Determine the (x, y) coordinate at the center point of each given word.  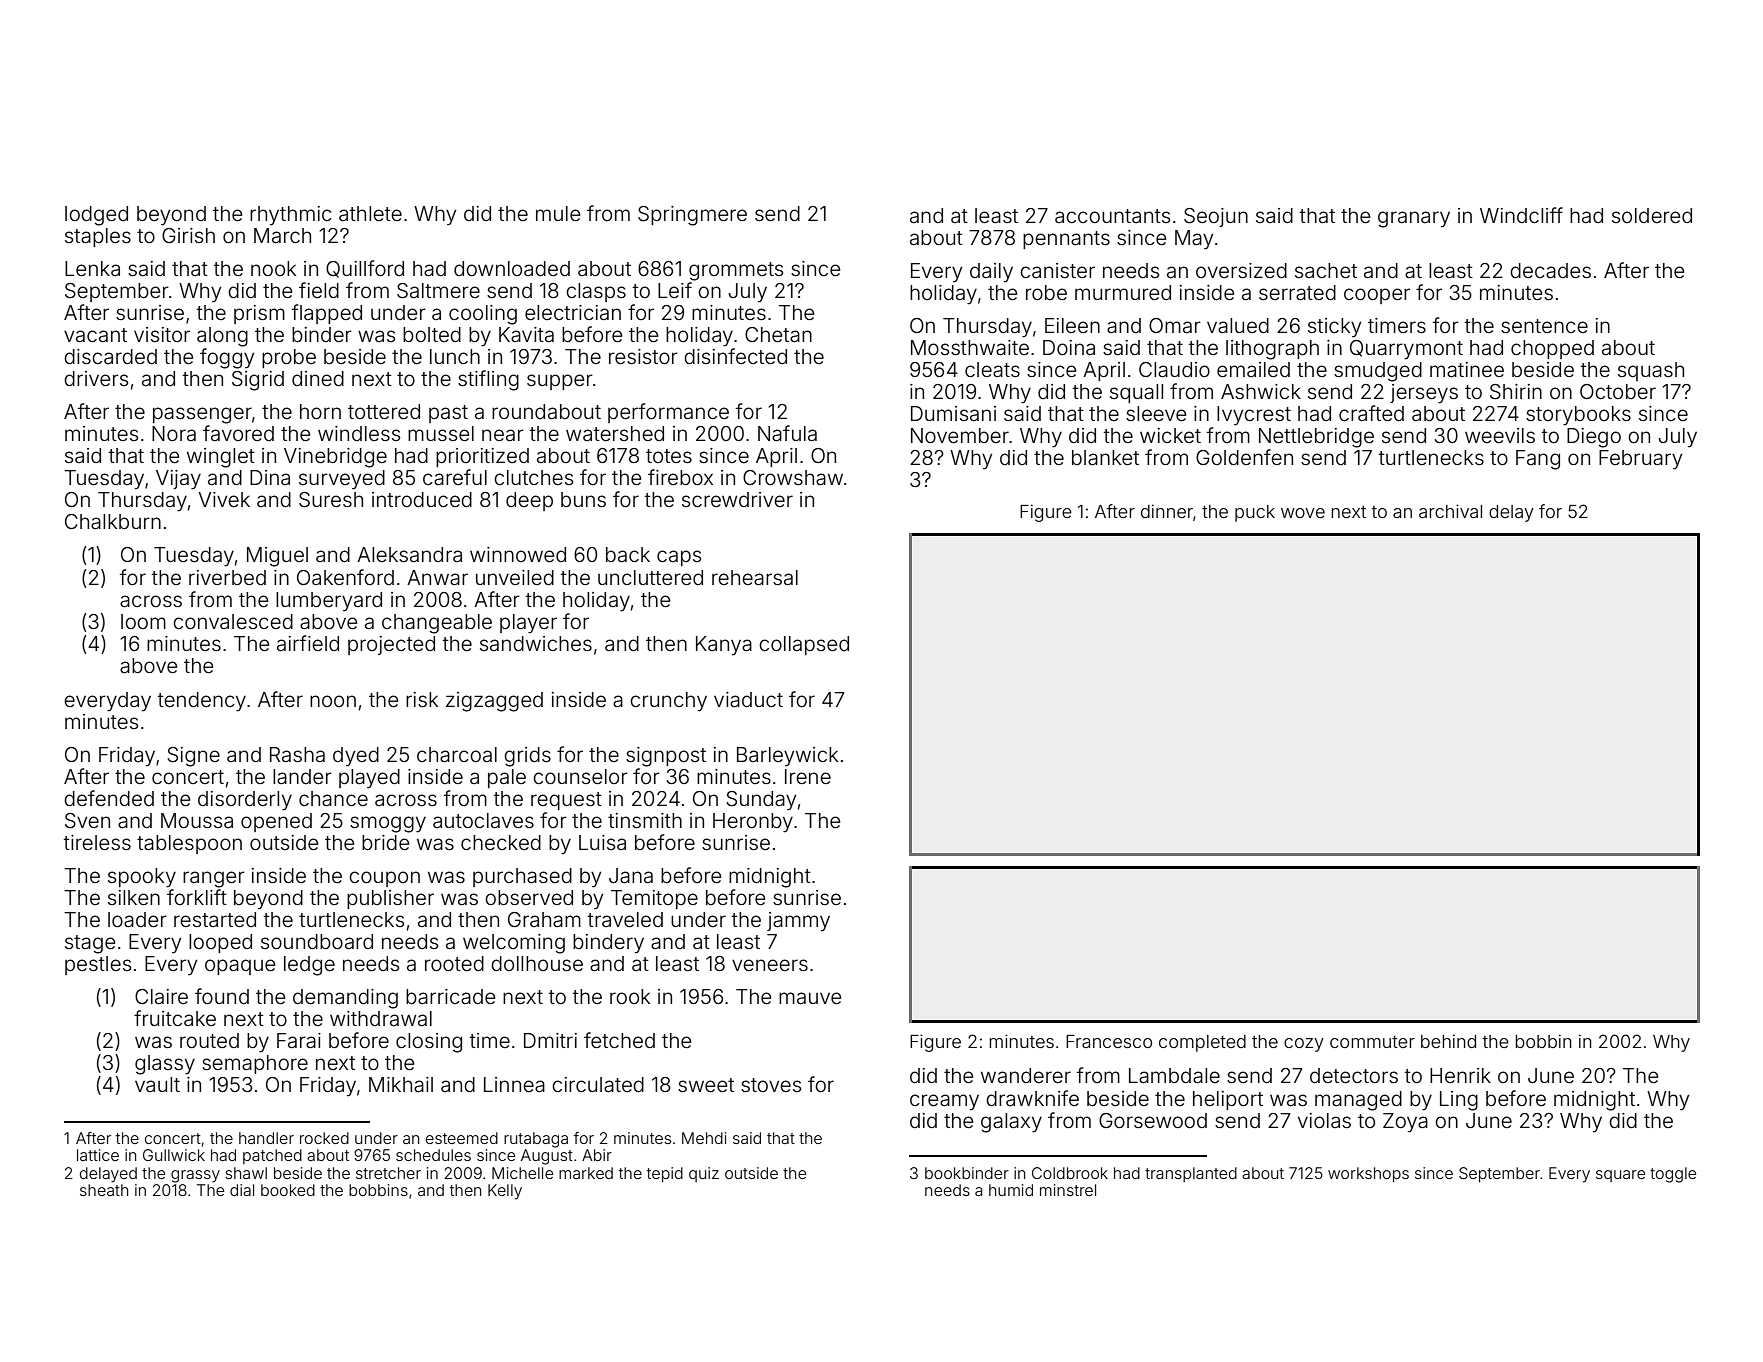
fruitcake (175, 1018)
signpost (666, 757)
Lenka (92, 268)
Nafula (787, 433)
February (1640, 460)
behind (1448, 1041)
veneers (770, 965)
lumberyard (329, 602)
